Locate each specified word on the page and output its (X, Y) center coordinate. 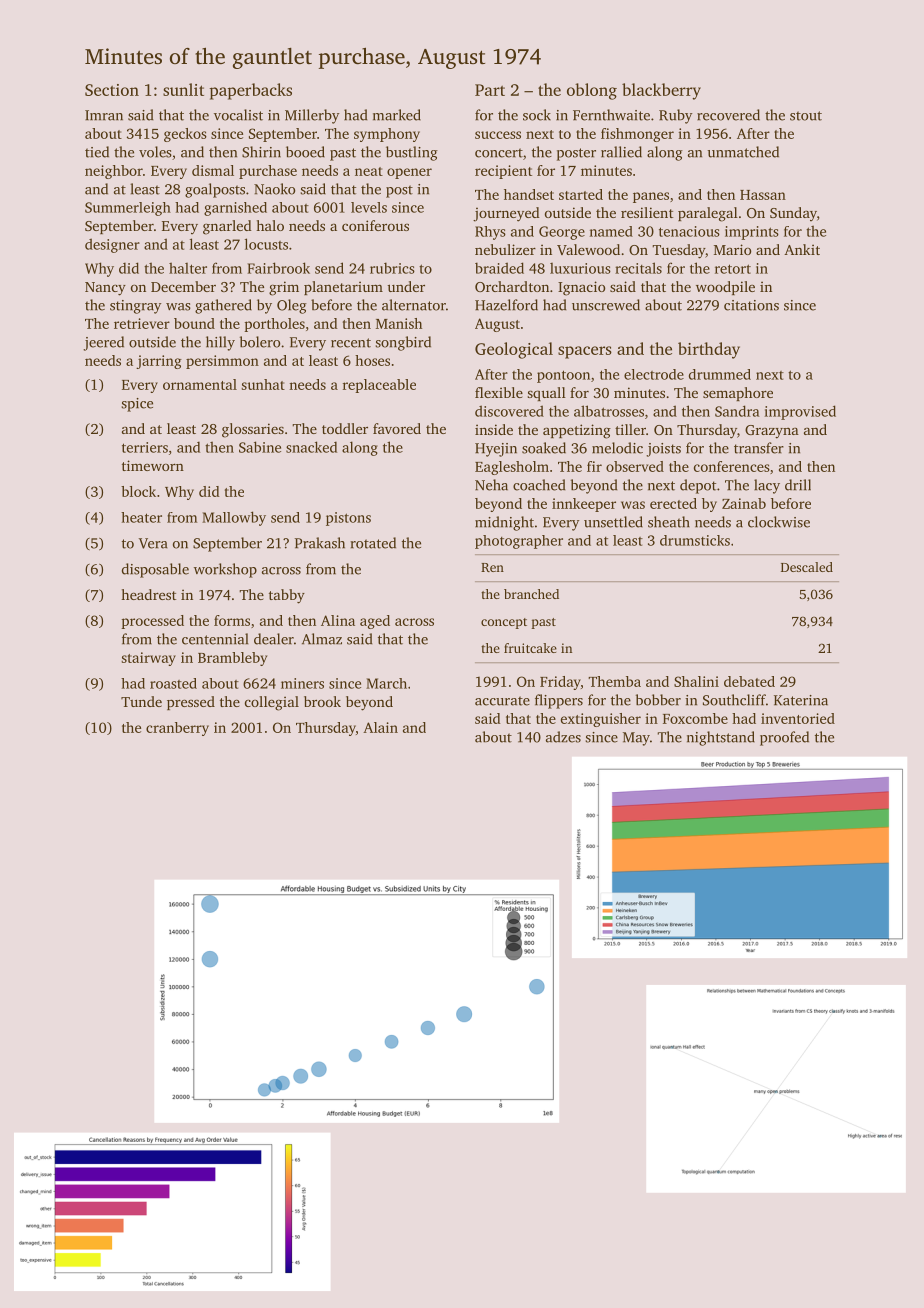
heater (141, 517)
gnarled (227, 227)
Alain (380, 727)
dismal (213, 170)
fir (594, 466)
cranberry (177, 729)
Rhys (490, 233)
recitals (638, 268)
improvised (800, 412)
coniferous (375, 225)
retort (733, 269)
